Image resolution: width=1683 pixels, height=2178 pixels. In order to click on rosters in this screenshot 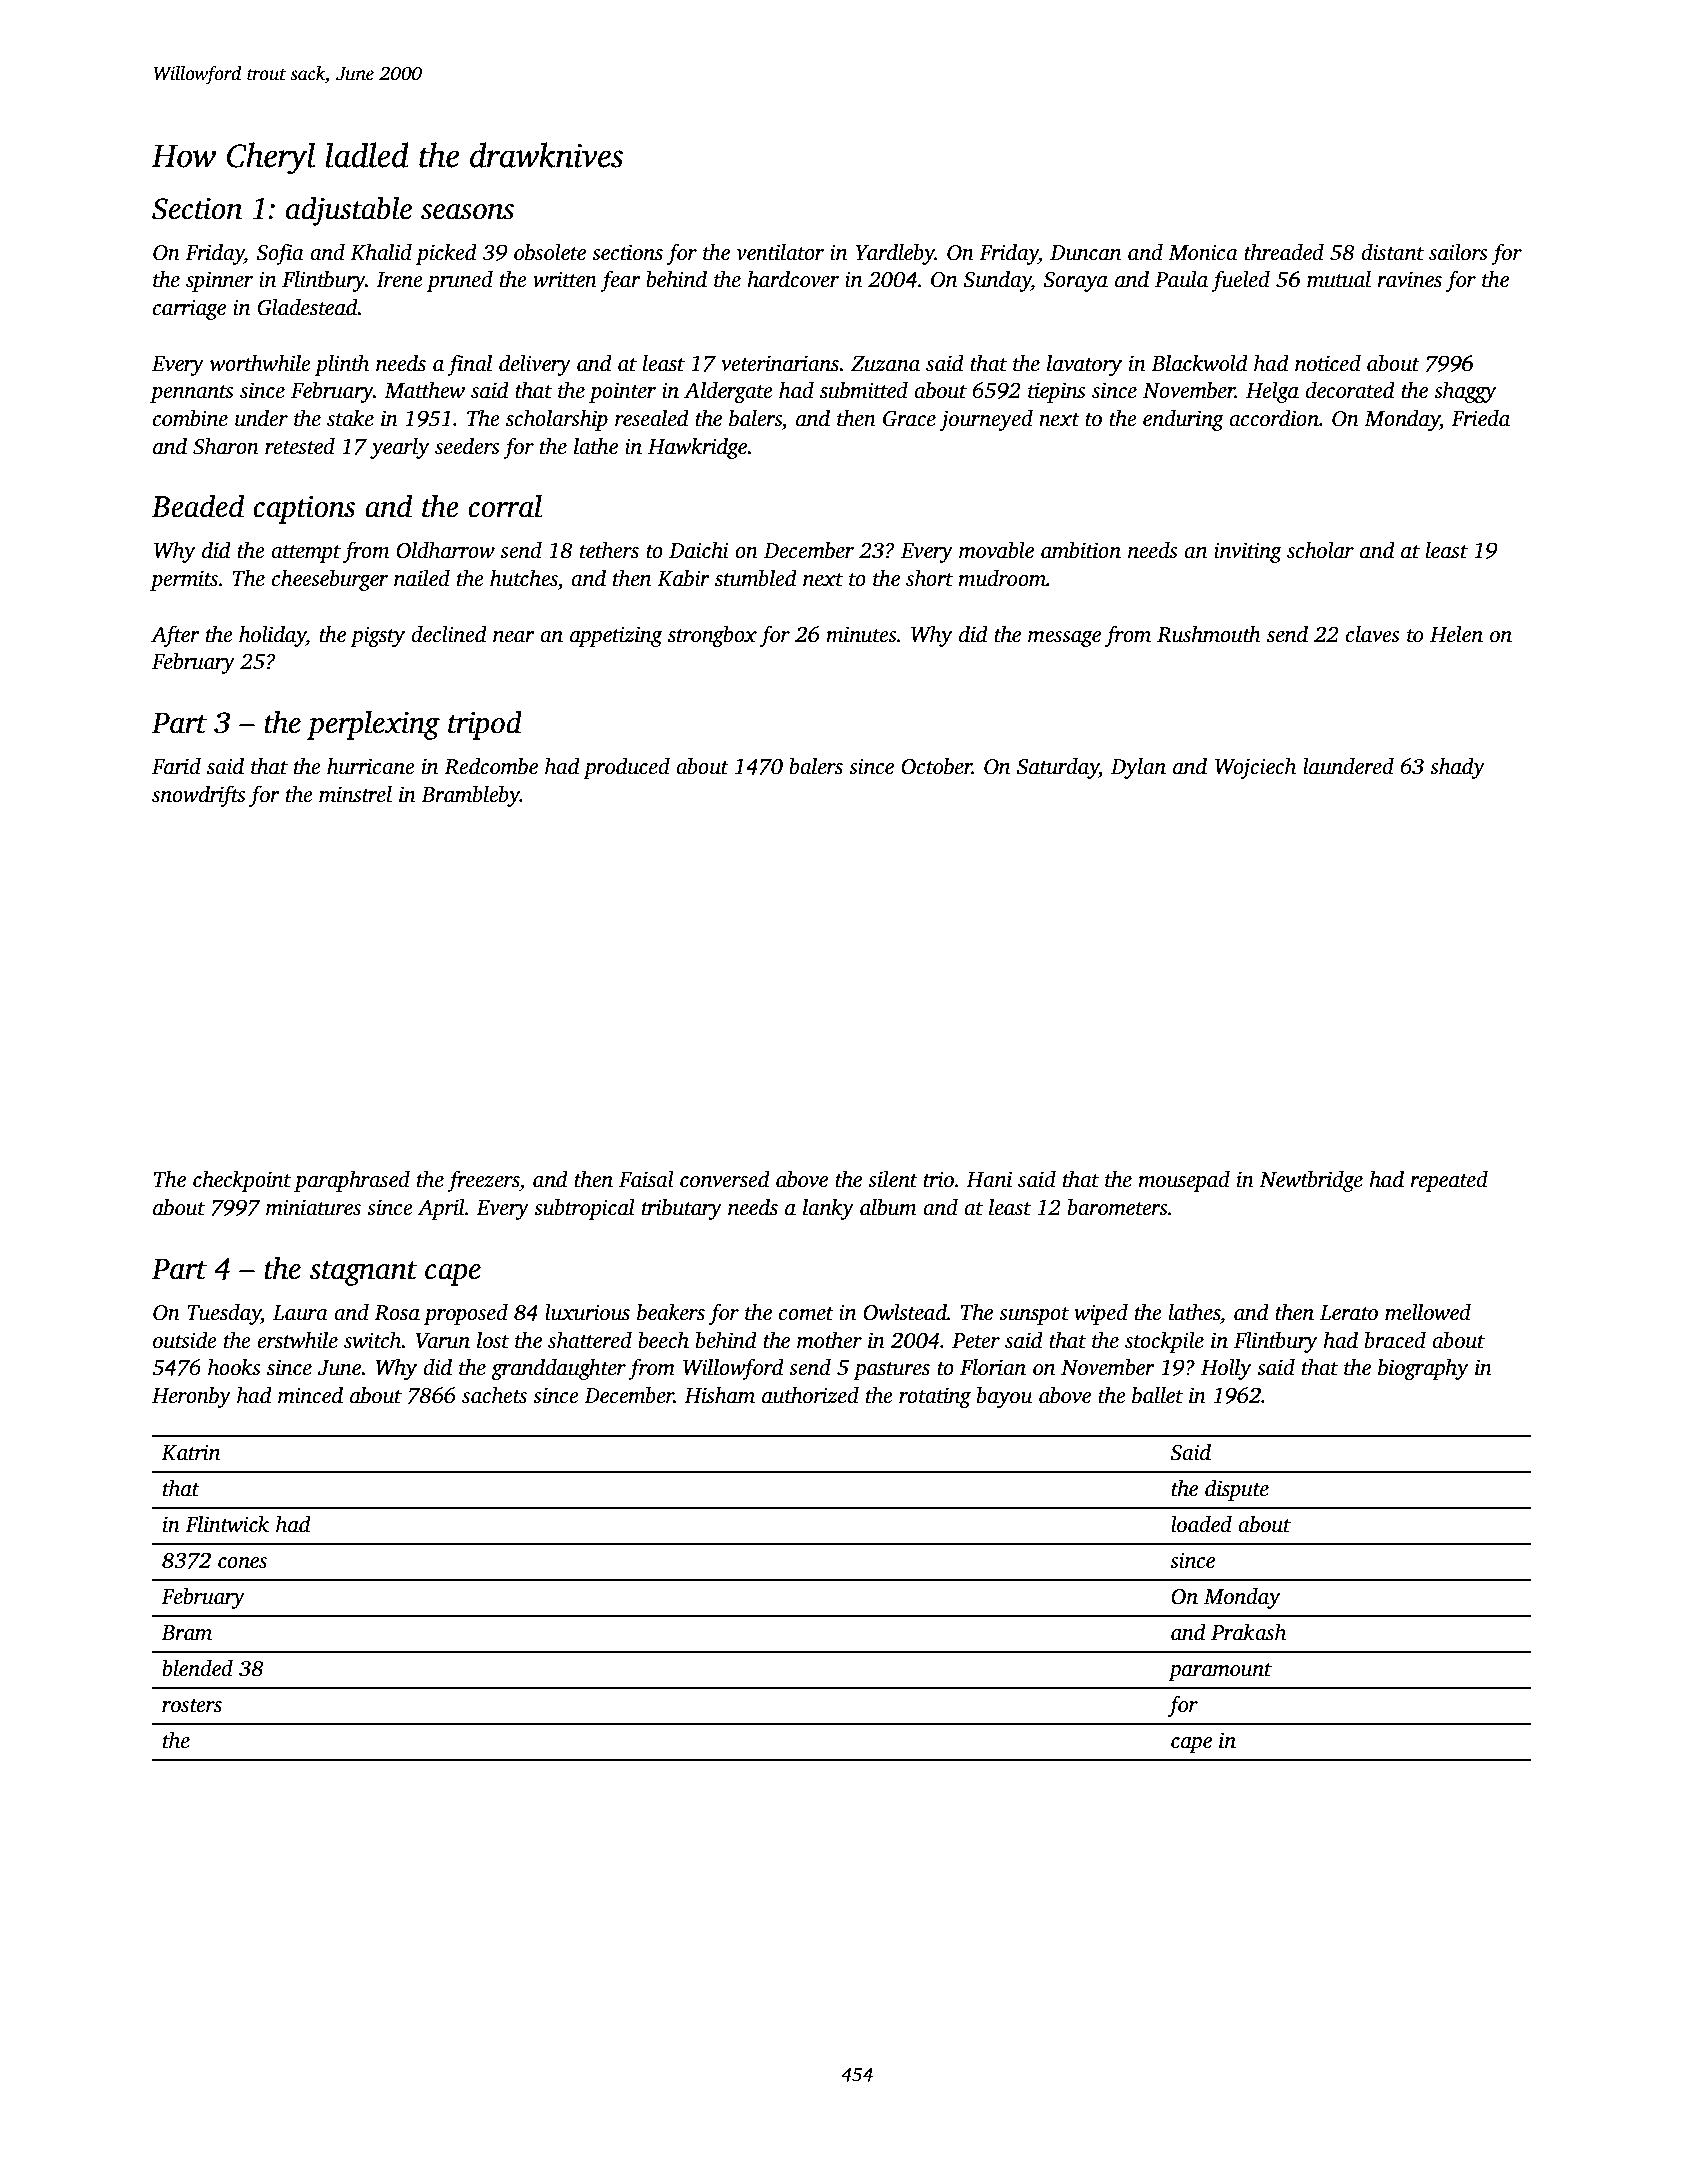, I will do `click(192, 1706)`.
